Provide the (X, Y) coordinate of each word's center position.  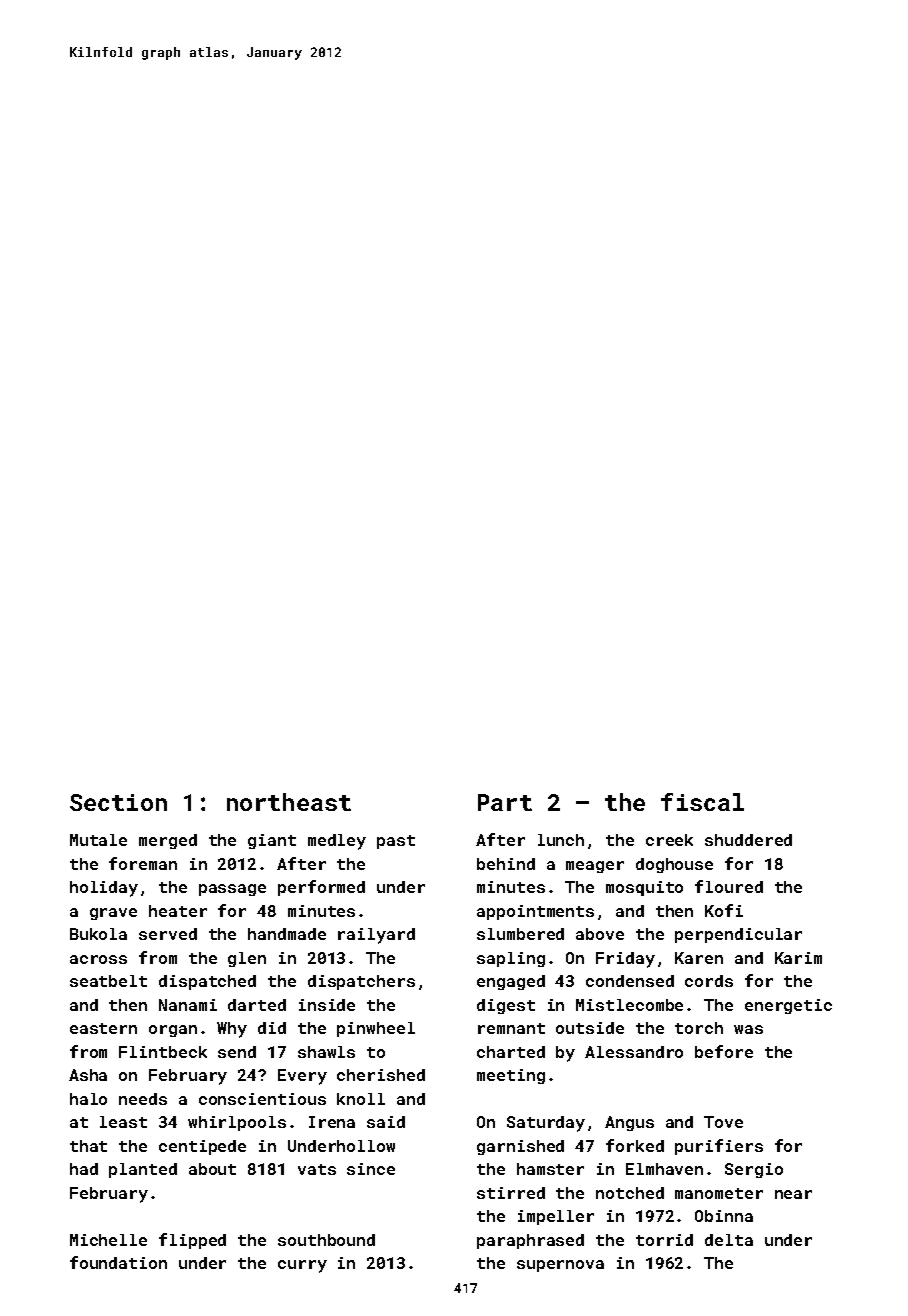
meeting (511, 1076)
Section (118, 802)
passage (232, 890)
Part (505, 802)
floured (729, 886)
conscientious (262, 1099)
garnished (520, 1147)
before (724, 1051)
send (237, 1052)
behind (506, 864)
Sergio (754, 1170)
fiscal (702, 802)
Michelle (108, 1240)
